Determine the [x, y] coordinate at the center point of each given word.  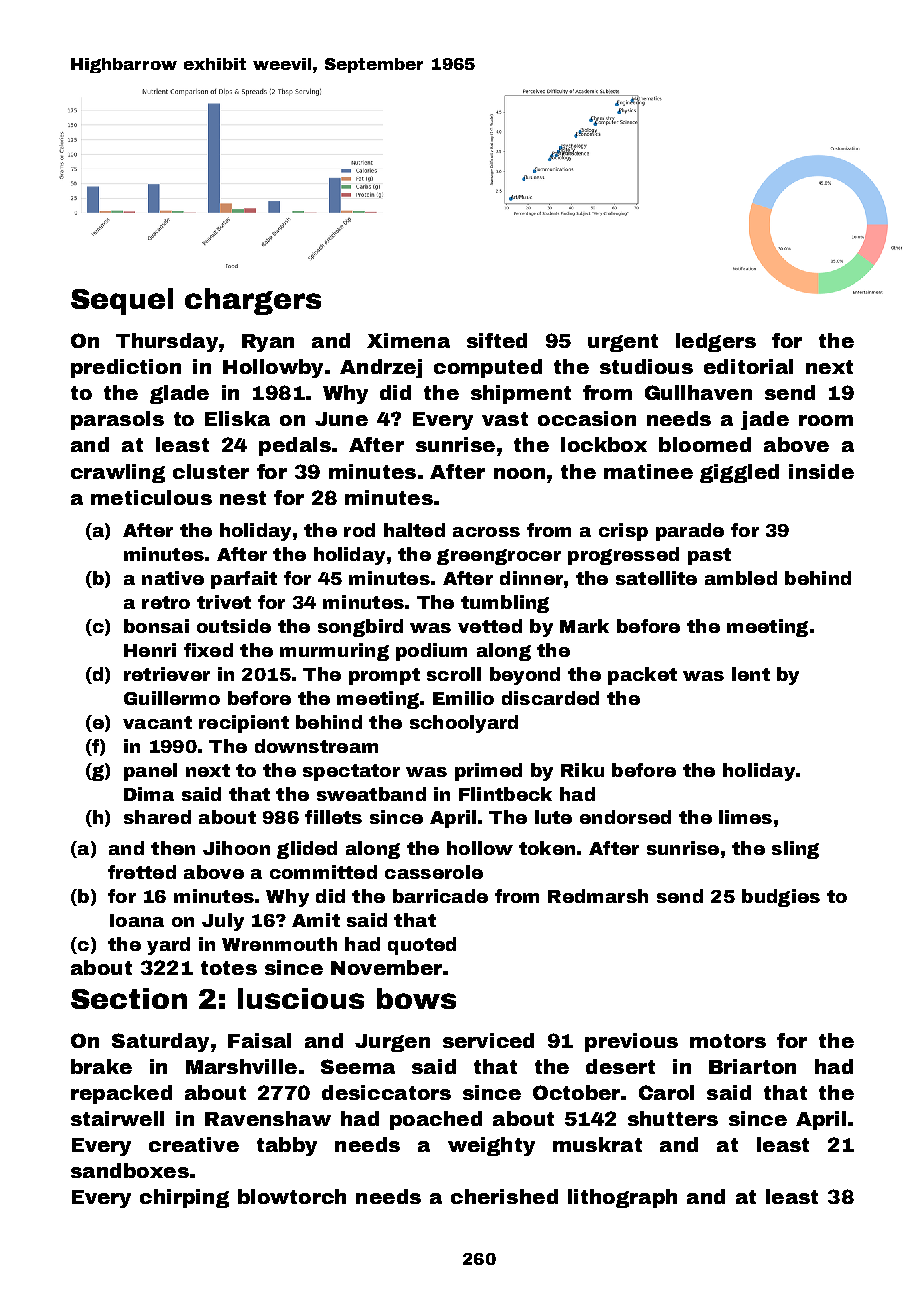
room [826, 420]
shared [157, 817]
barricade [440, 896]
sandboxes [130, 1170]
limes [745, 817]
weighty [491, 1146]
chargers [253, 301]
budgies [781, 898]
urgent [623, 343]
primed [488, 772]
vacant [157, 722]
